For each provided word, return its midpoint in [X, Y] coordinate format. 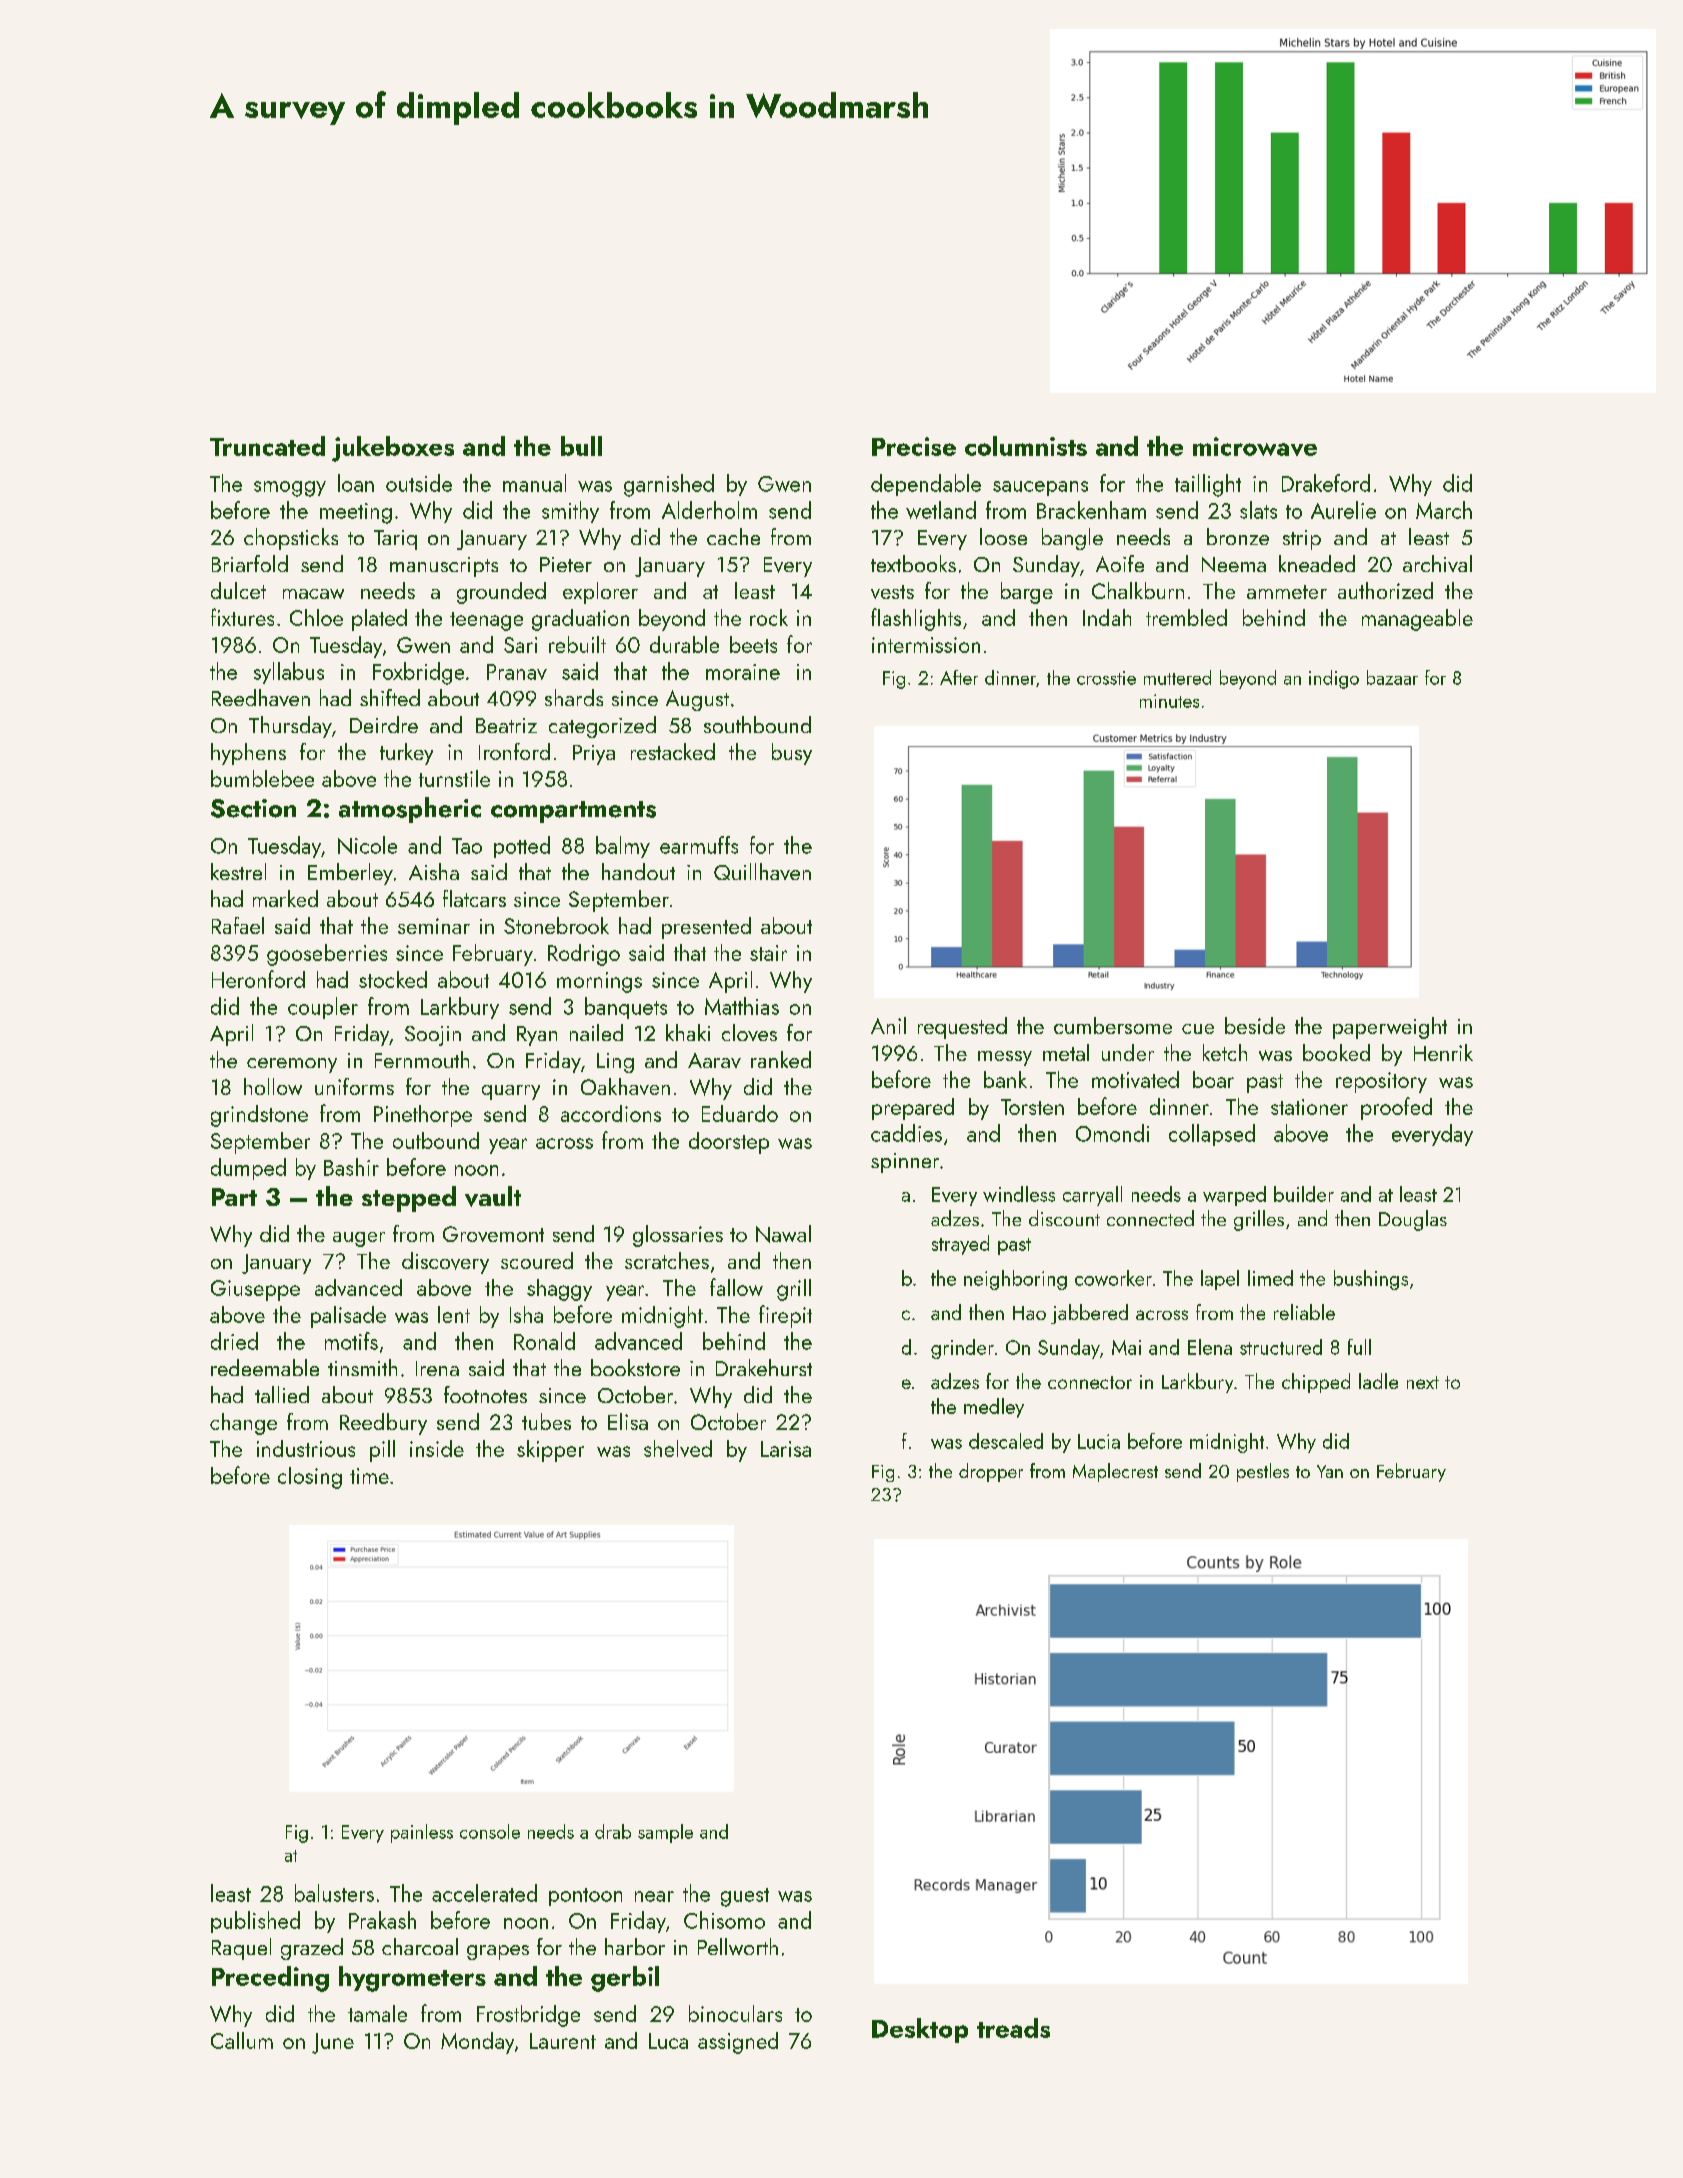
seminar [434, 926]
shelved [678, 1448]
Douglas [1413, 1220]
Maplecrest [1115, 1472]
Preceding [270, 1979]
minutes [1169, 701]
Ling [615, 1063]
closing [310, 1478]
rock [769, 617]
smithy [570, 512]
